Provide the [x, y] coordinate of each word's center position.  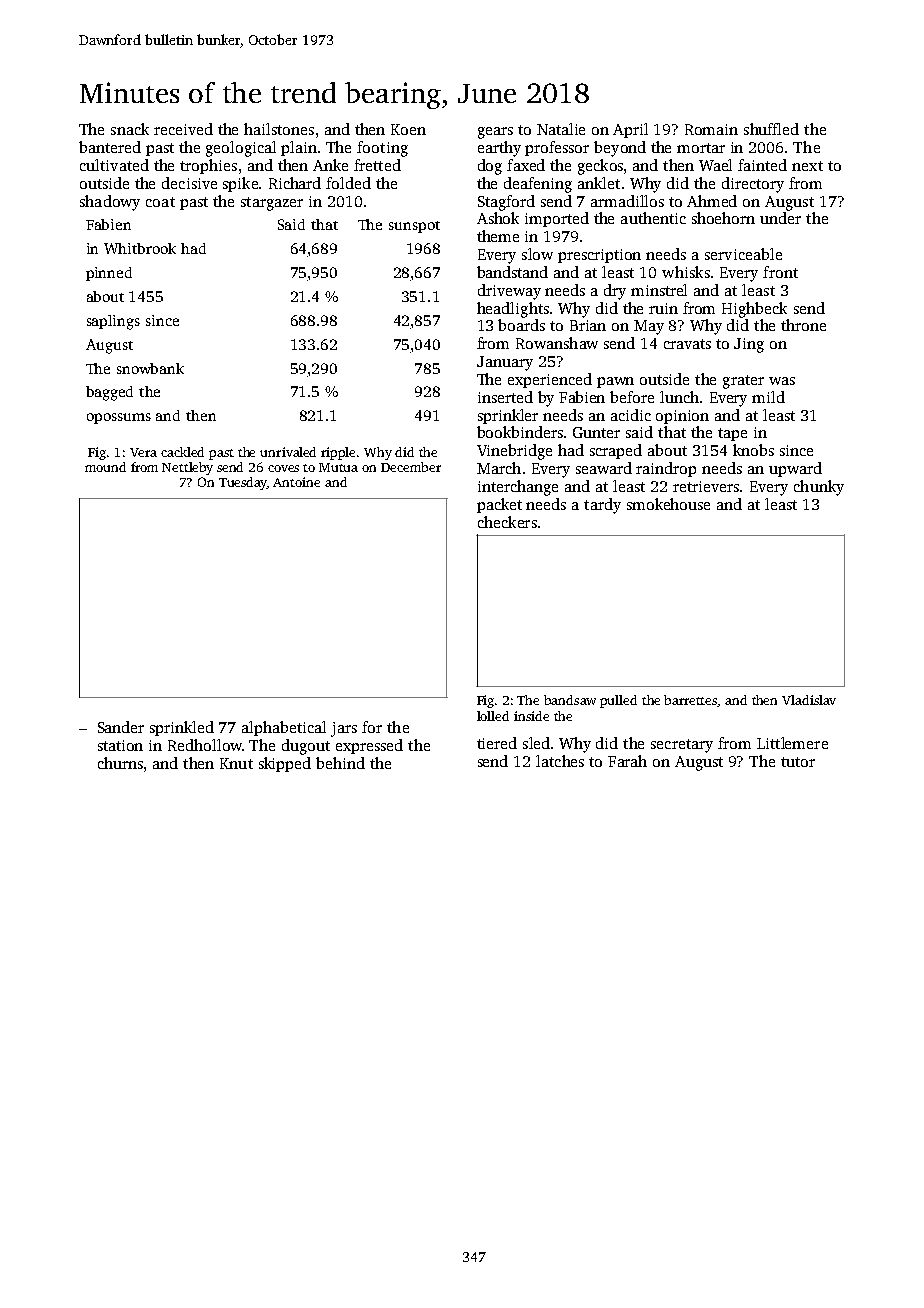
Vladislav [809, 700]
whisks [686, 272]
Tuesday [243, 483]
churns [120, 763]
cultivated [114, 165]
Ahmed [712, 201]
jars [344, 729]
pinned [109, 274]
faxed [526, 165]
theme [498, 236]
